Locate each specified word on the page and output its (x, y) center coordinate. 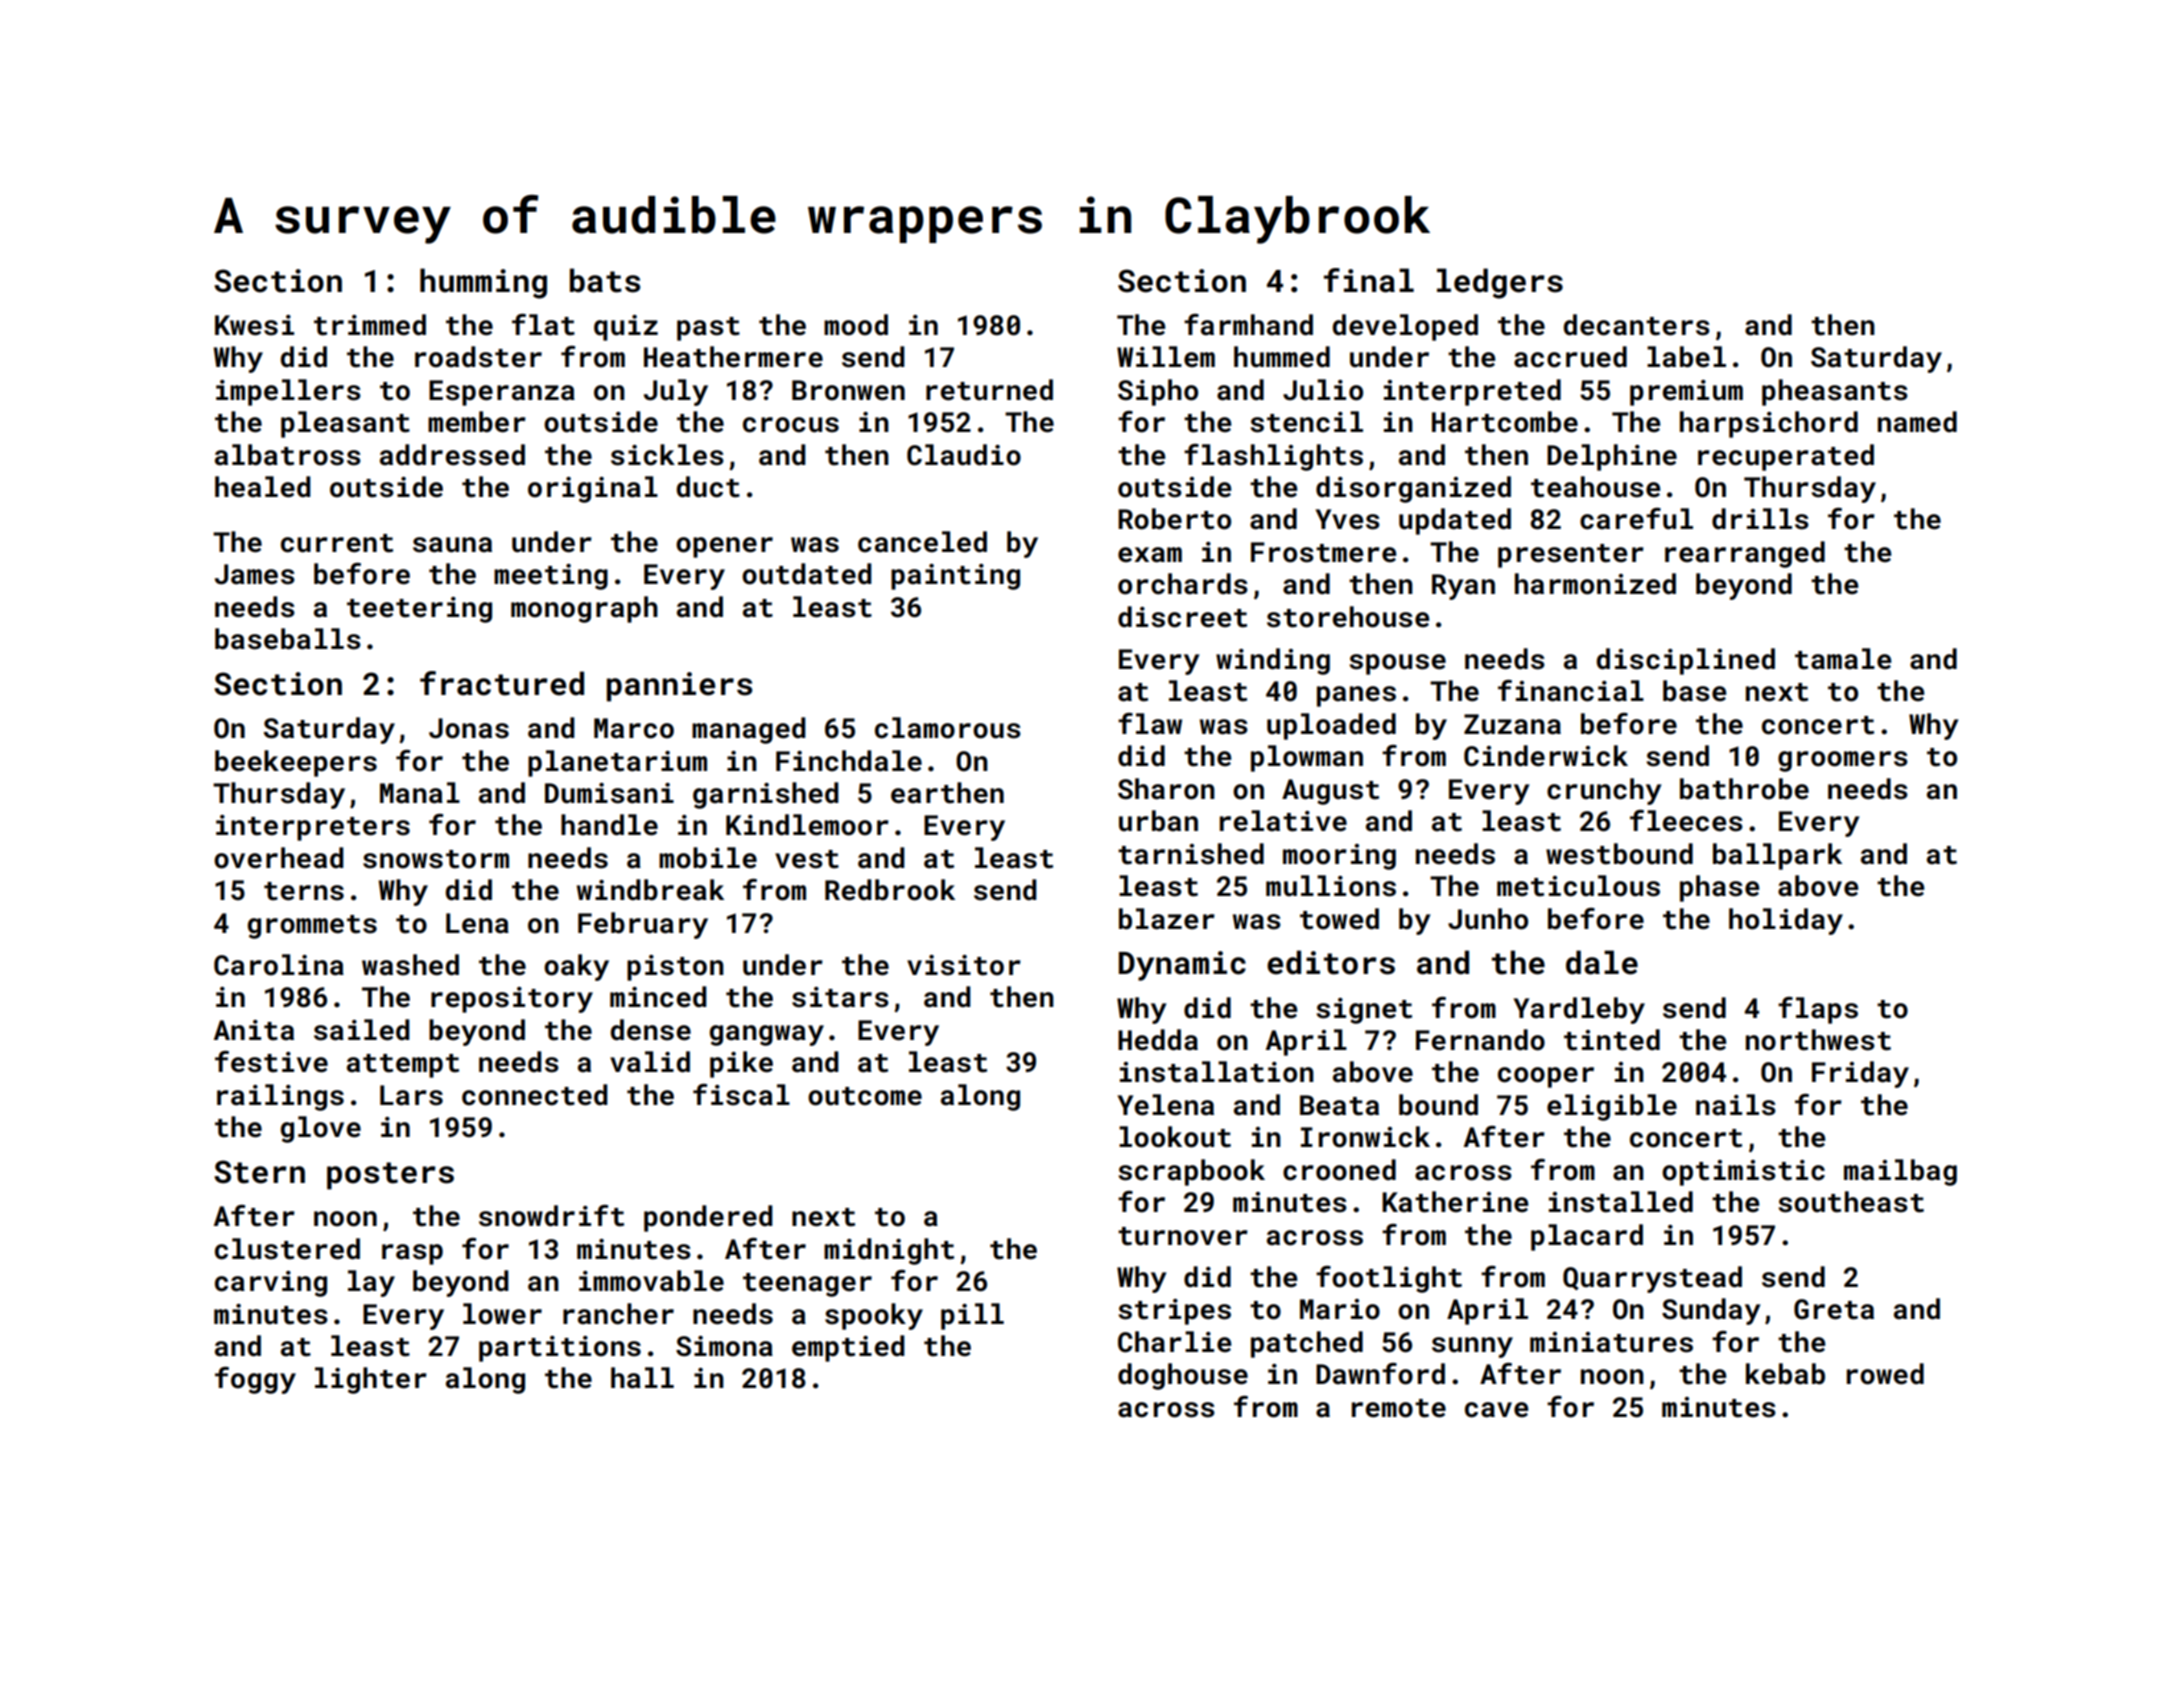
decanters (1637, 325)
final (1369, 280)
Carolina (279, 965)
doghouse (1183, 1376)
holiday (1786, 921)
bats (605, 280)
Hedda (1158, 1040)
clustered (287, 1249)
